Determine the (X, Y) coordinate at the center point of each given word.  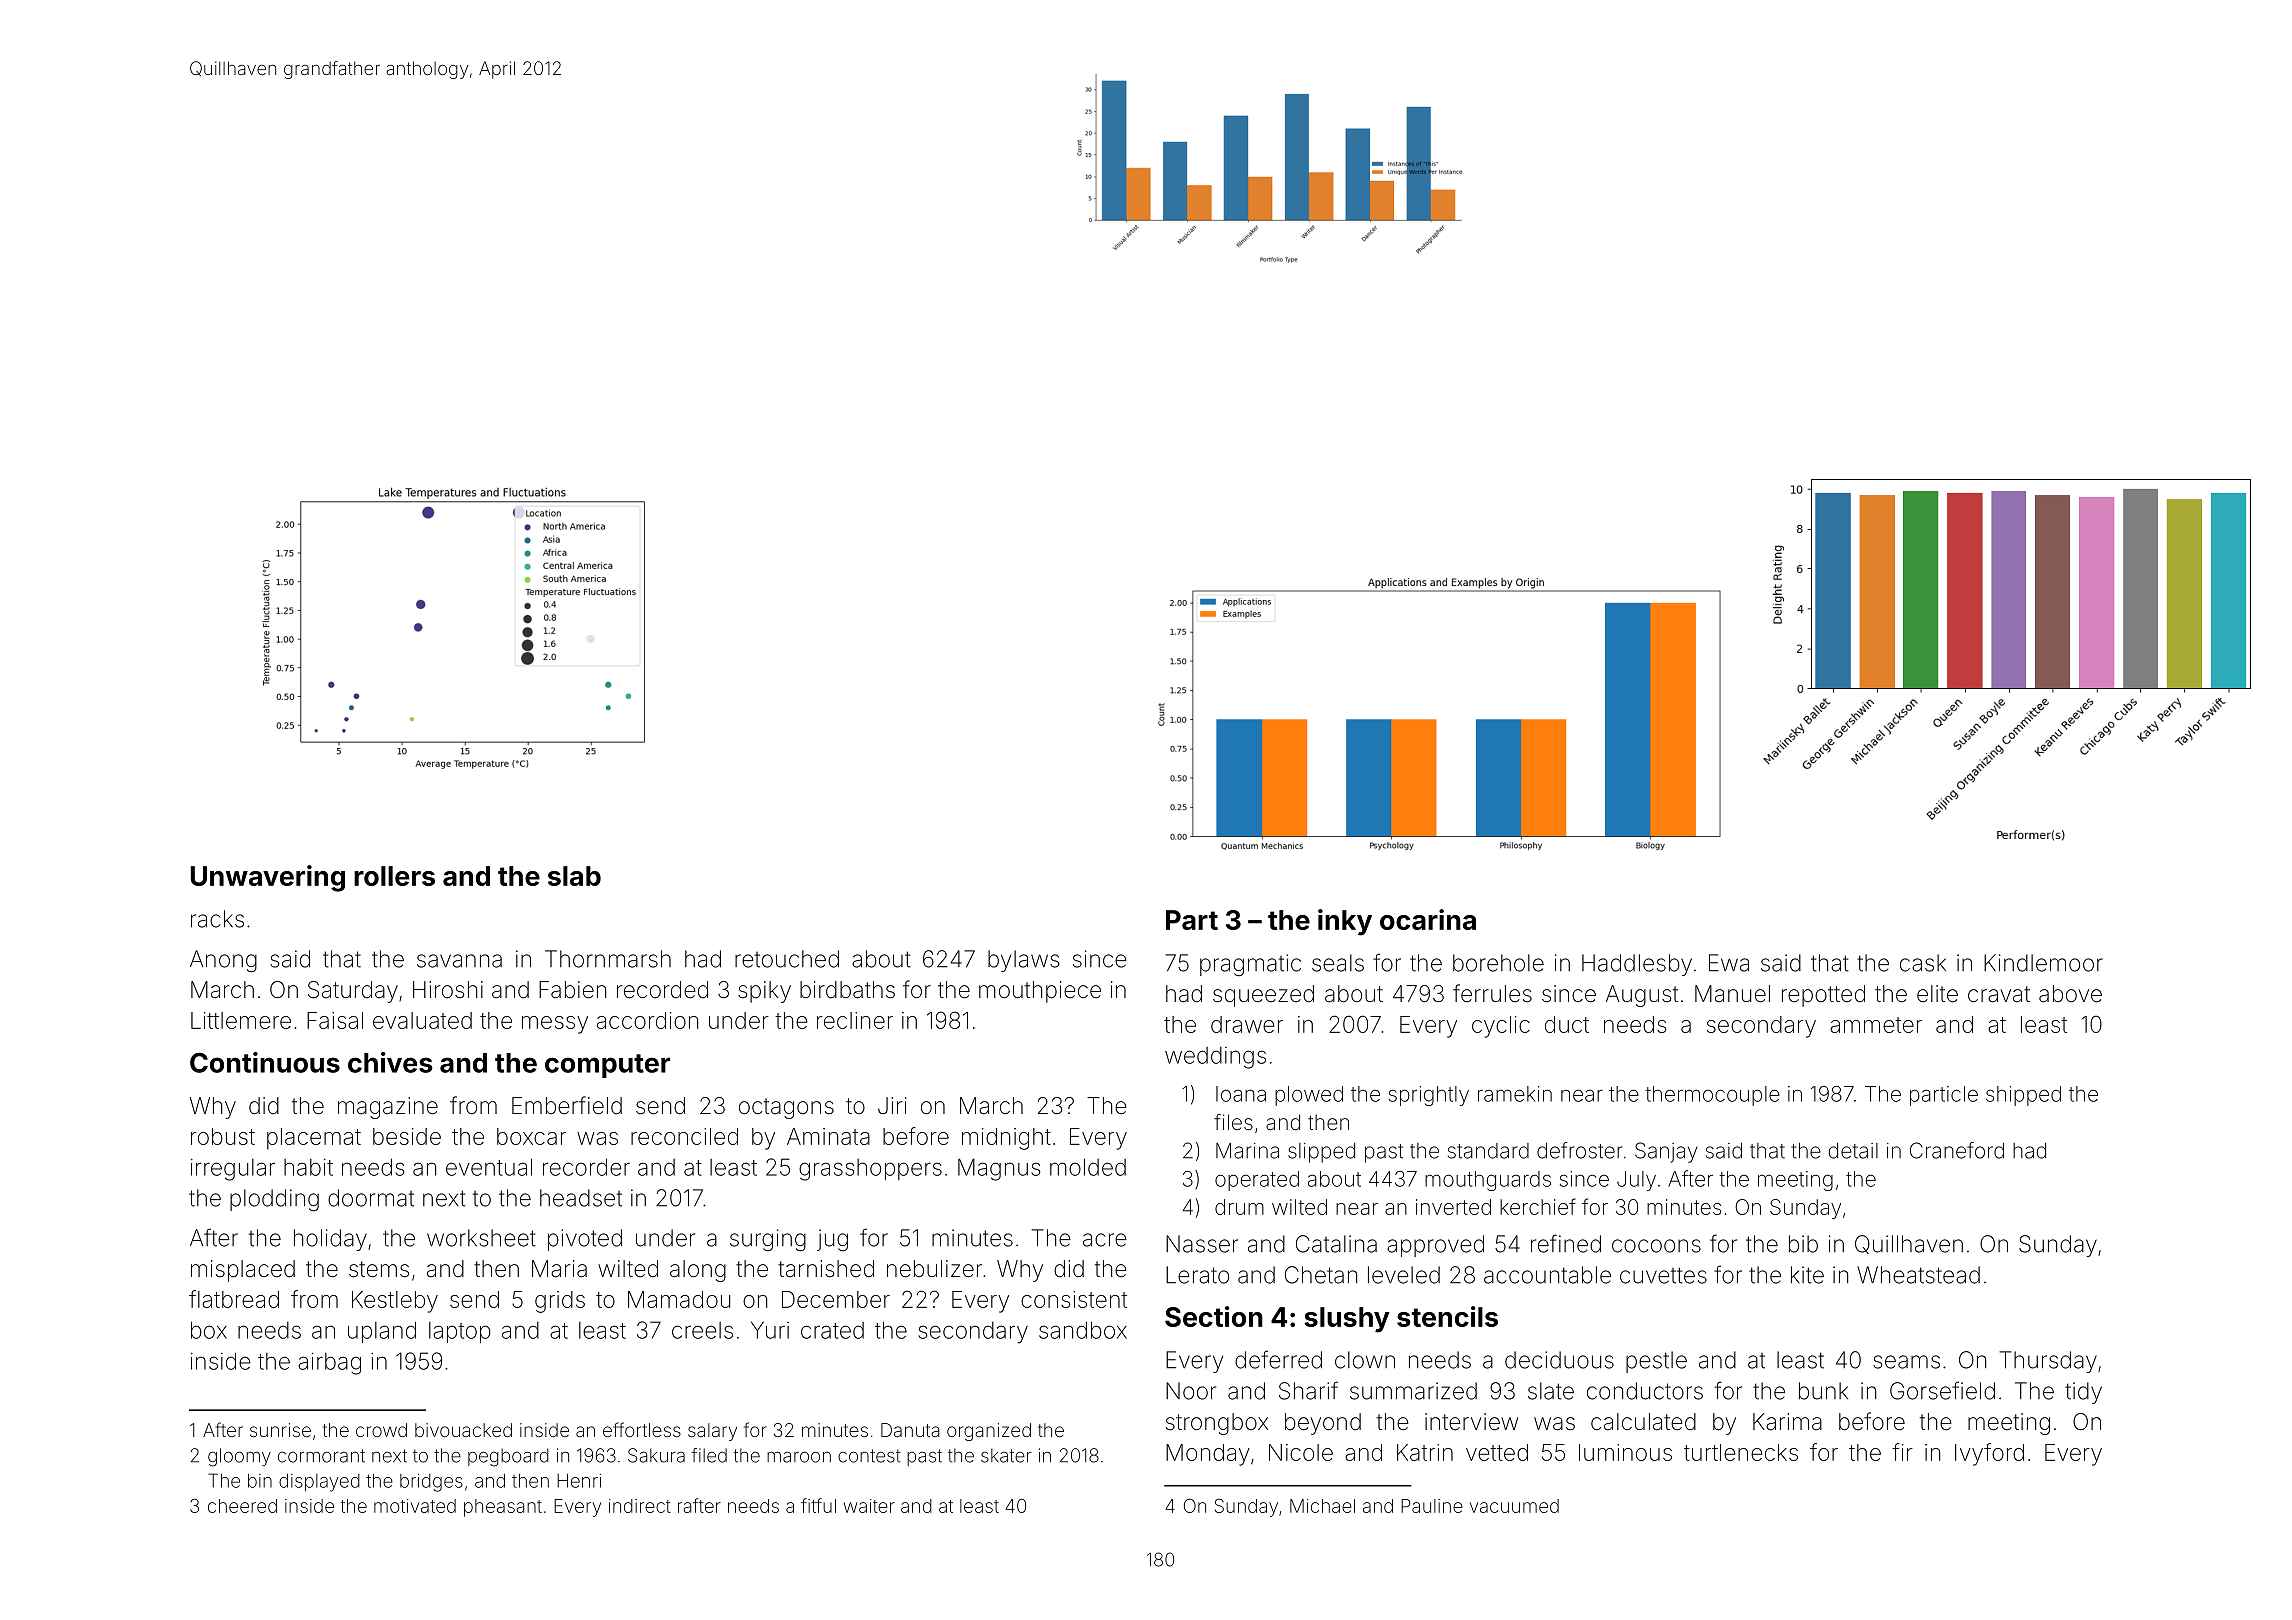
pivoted (585, 1240)
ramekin (1515, 1094)
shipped (2023, 1096)
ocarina (1428, 919)
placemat (314, 1139)
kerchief (1538, 1206)
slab (574, 876)
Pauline (1432, 1506)
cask (1923, 963)
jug (832, 1240)
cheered (242, 1506)
